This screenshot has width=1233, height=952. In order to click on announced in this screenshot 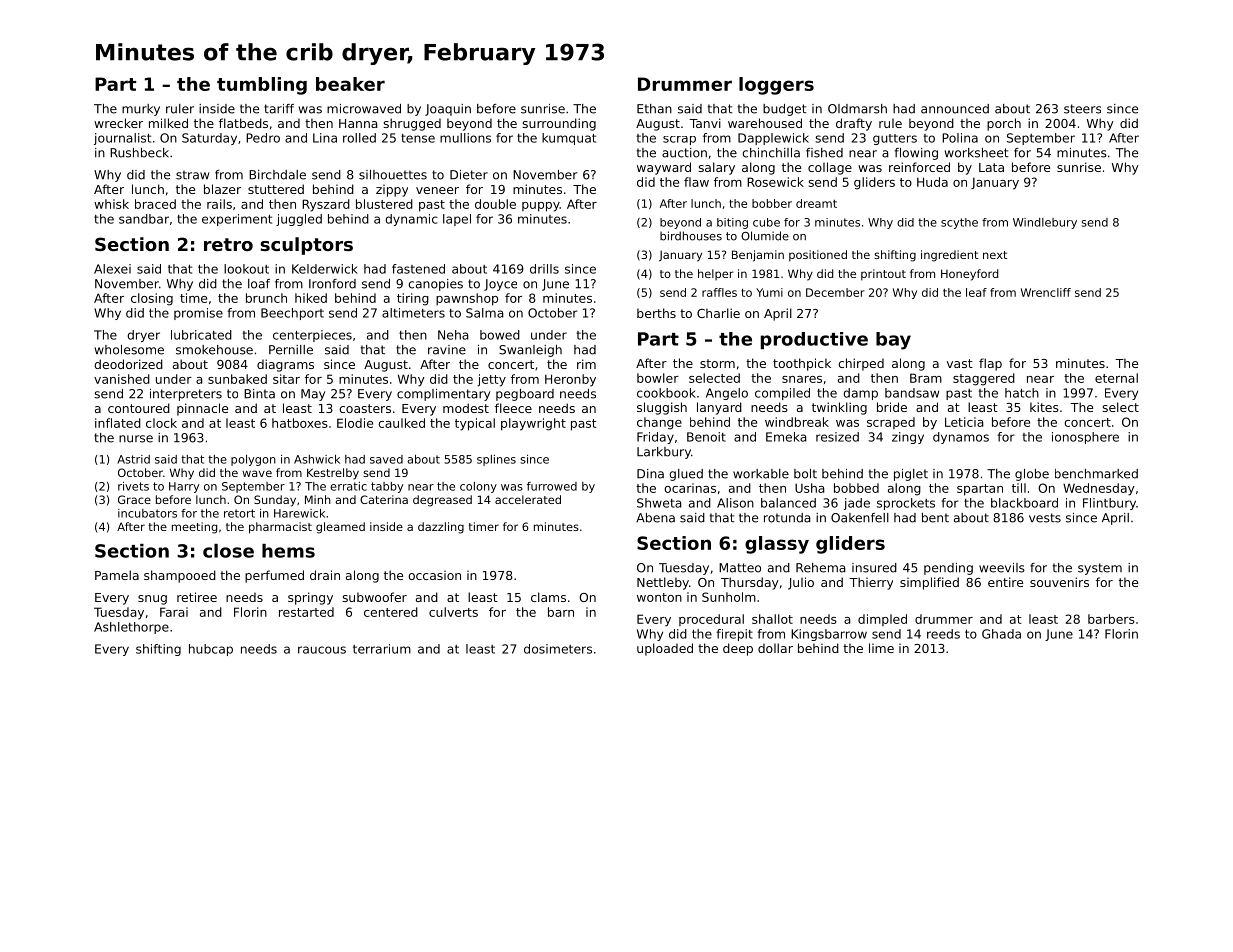, I will do `click(955, 109)`.
